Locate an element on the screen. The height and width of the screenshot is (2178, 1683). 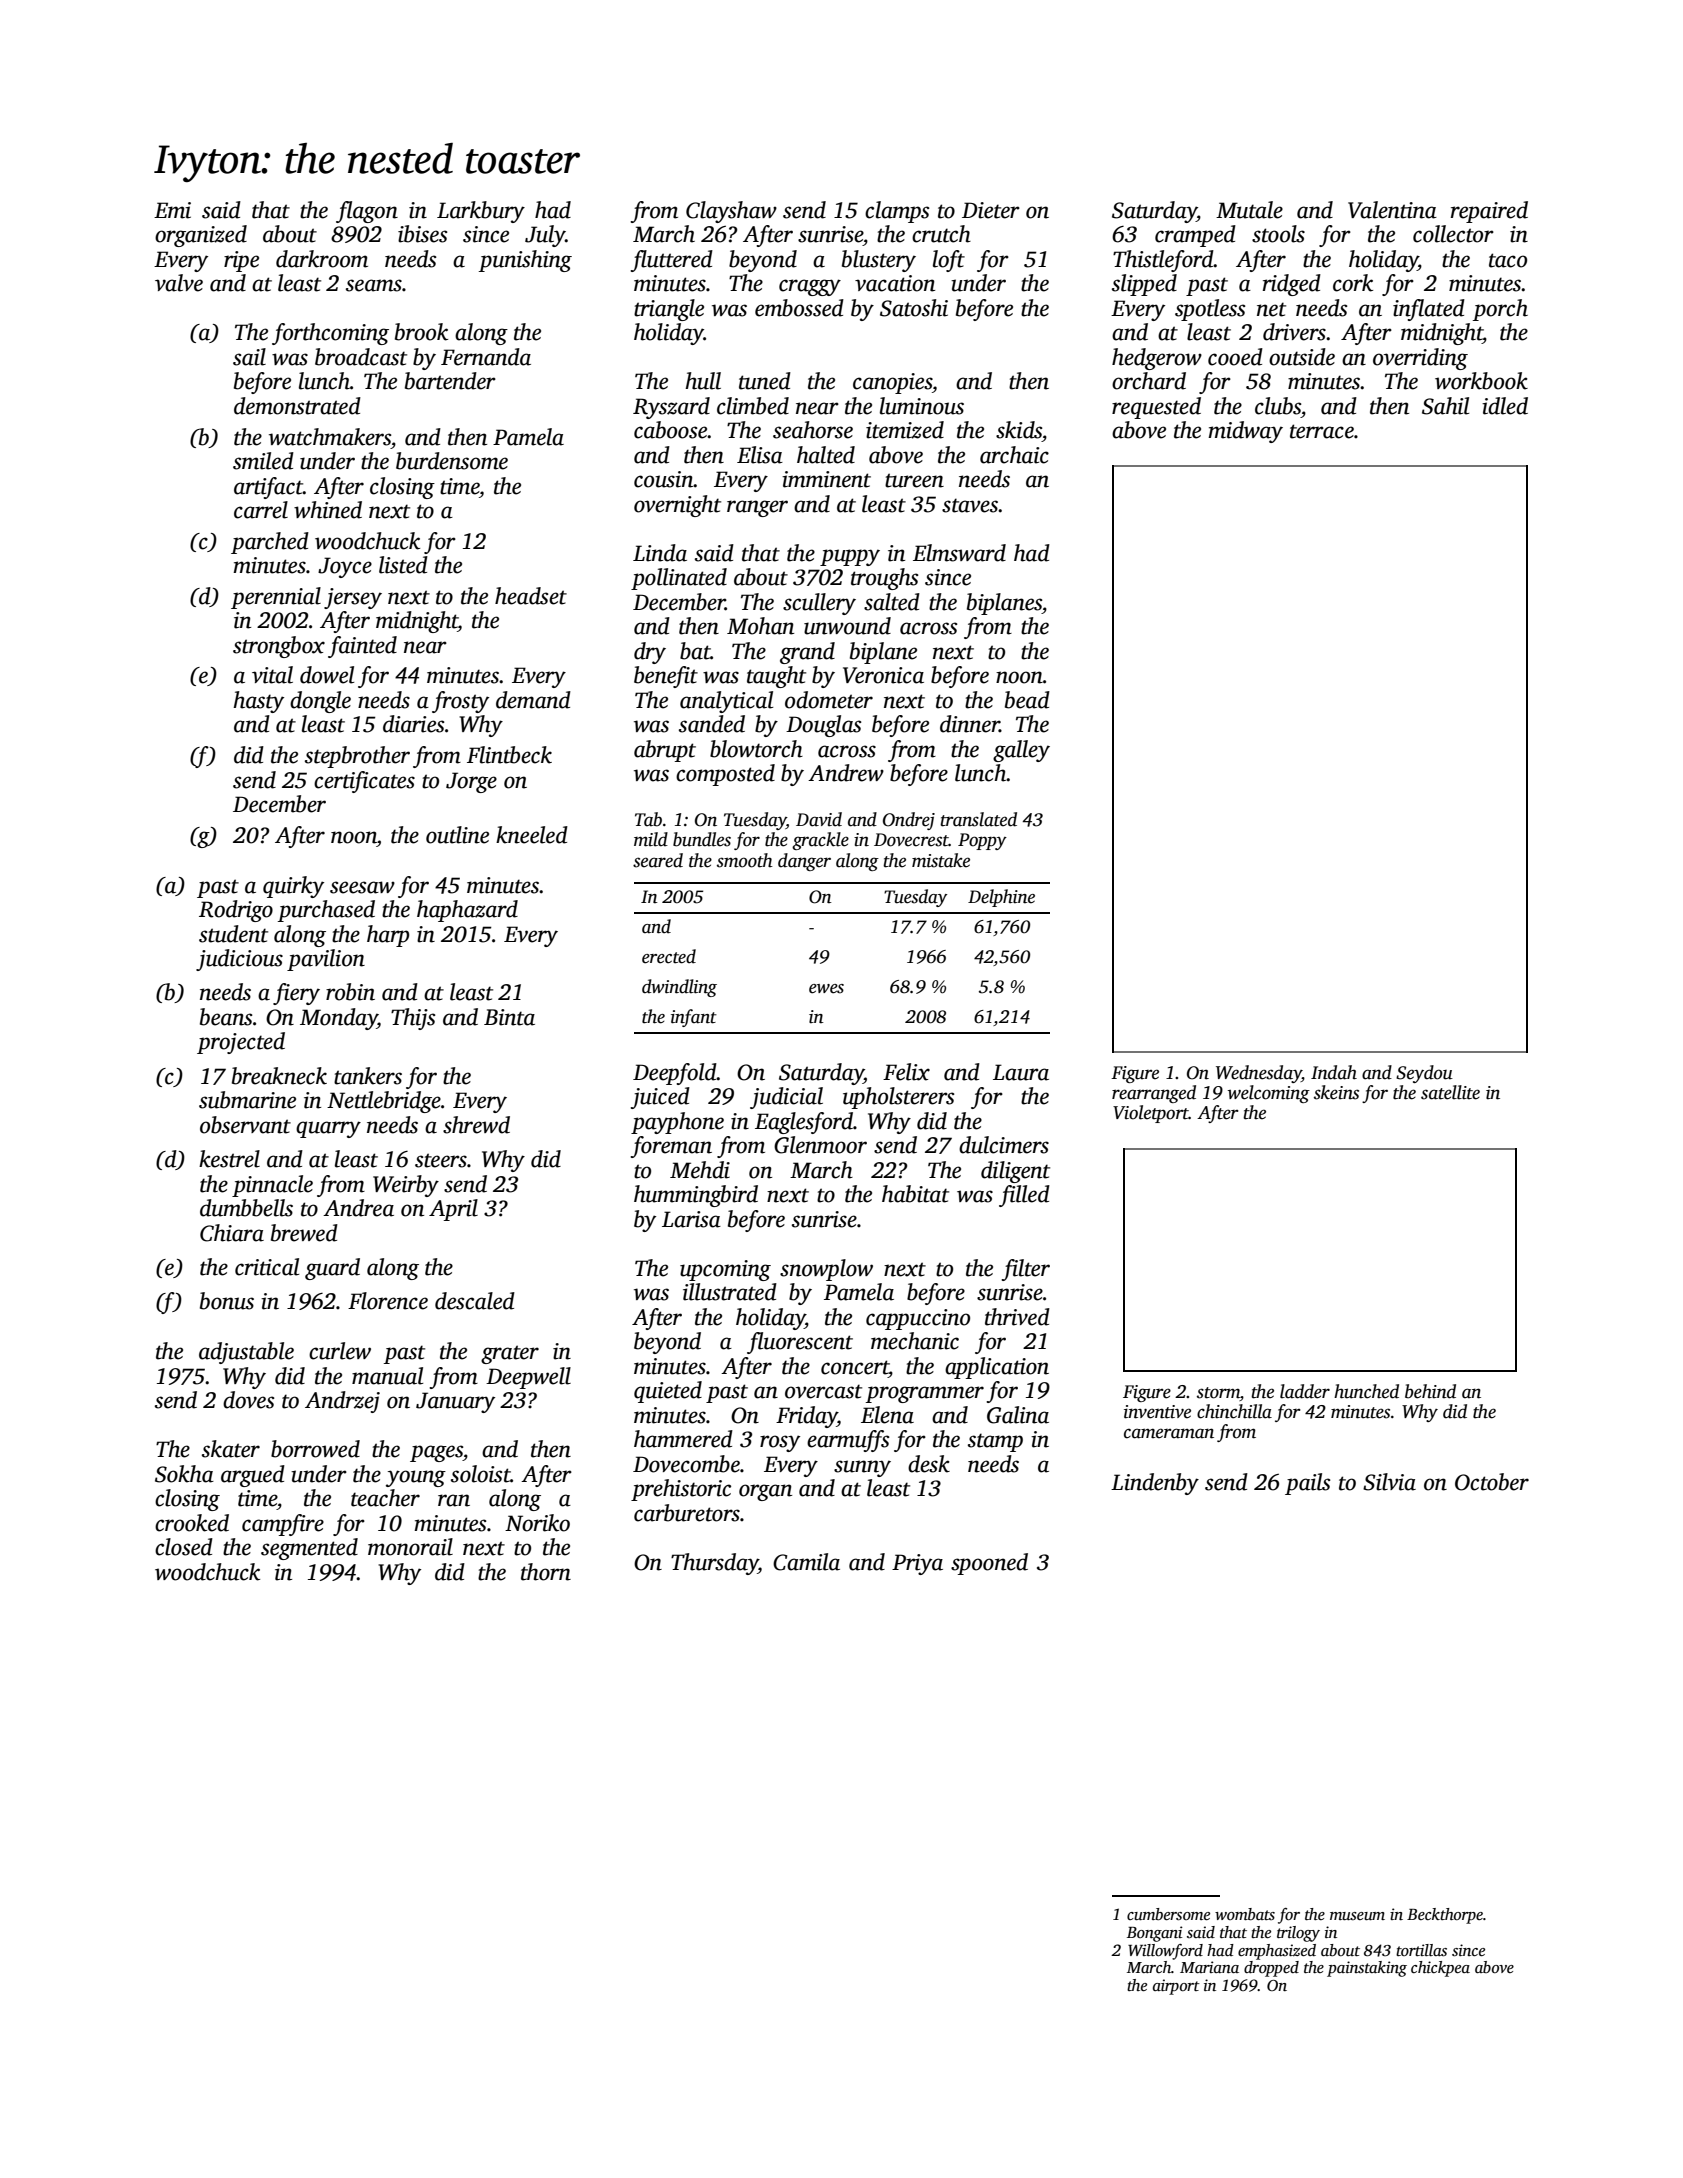
Chiara is located at coordinates (232, 1233).
